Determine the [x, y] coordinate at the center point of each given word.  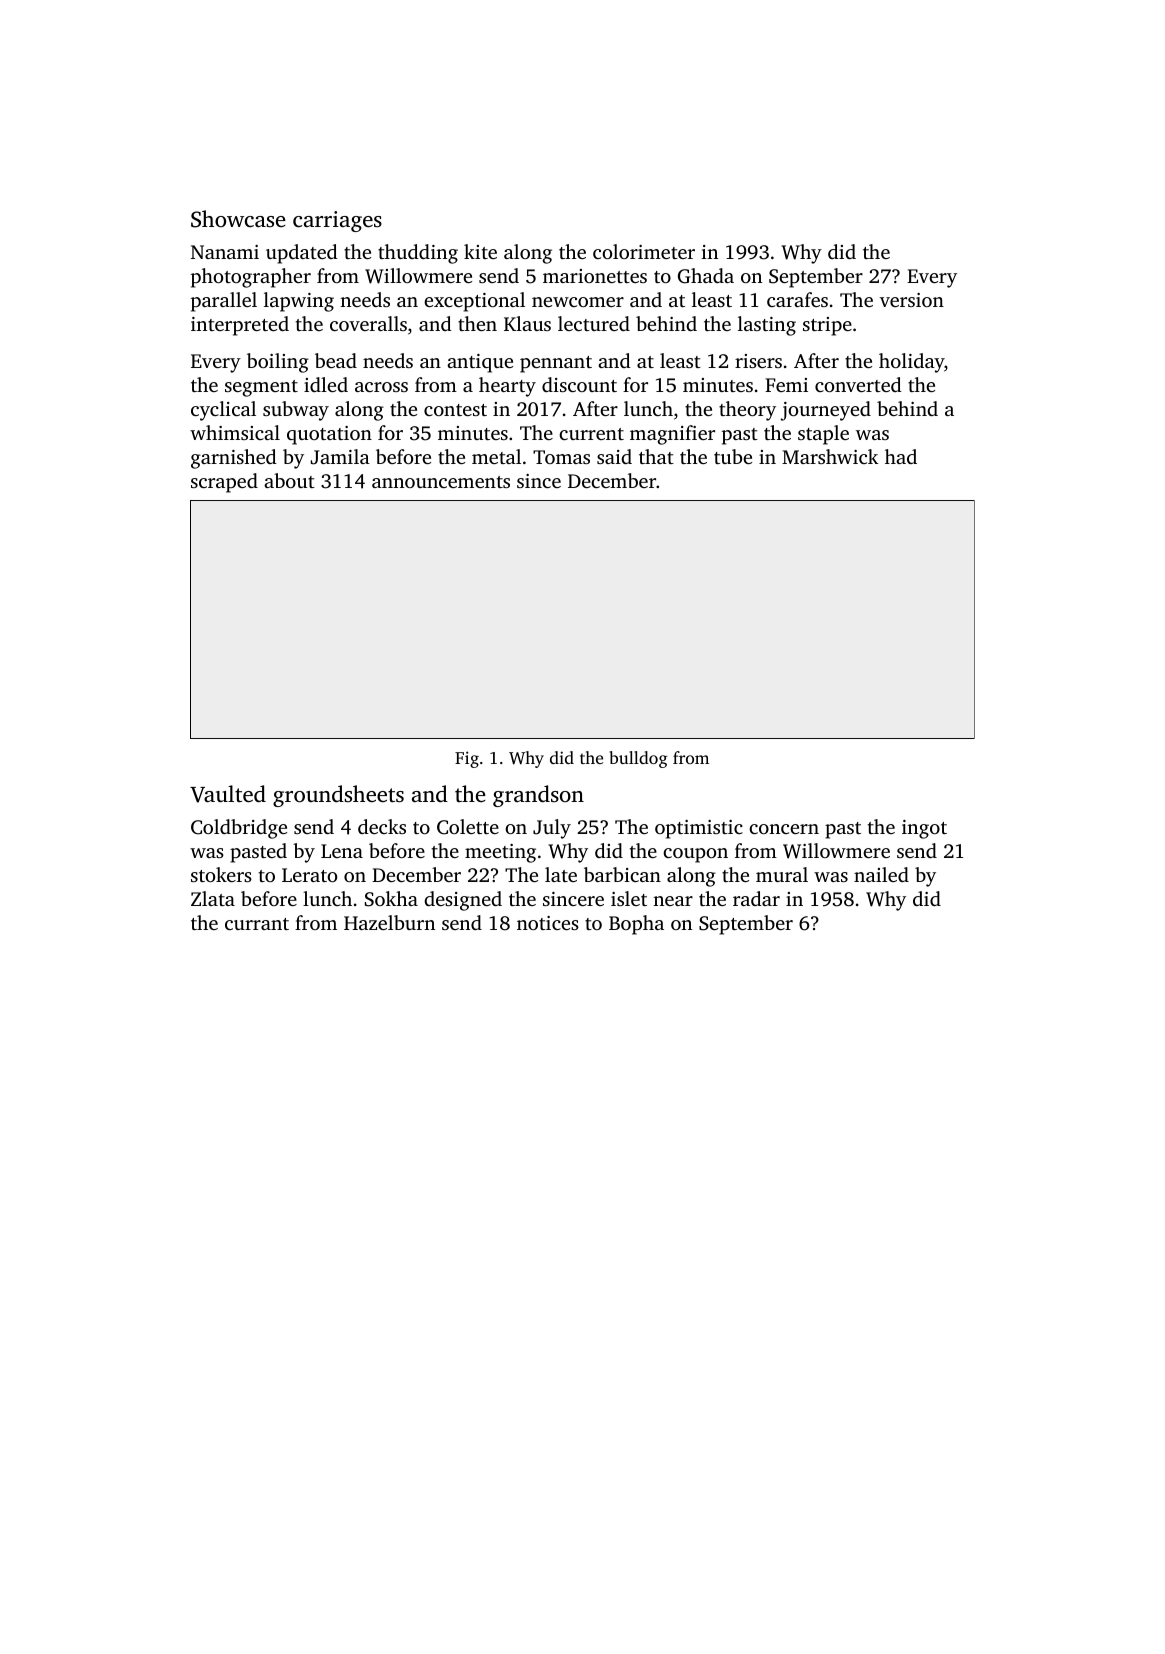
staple [823, 435]
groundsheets [338, 796]
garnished [234, 459]
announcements [441, 482]
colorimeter [644, 251]
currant [257, 924]
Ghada [706, 276]
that [656, 456]
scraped [224, 483]
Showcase [238, 219]
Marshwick [830, 456]
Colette [468, 827]
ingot [924, 829]
